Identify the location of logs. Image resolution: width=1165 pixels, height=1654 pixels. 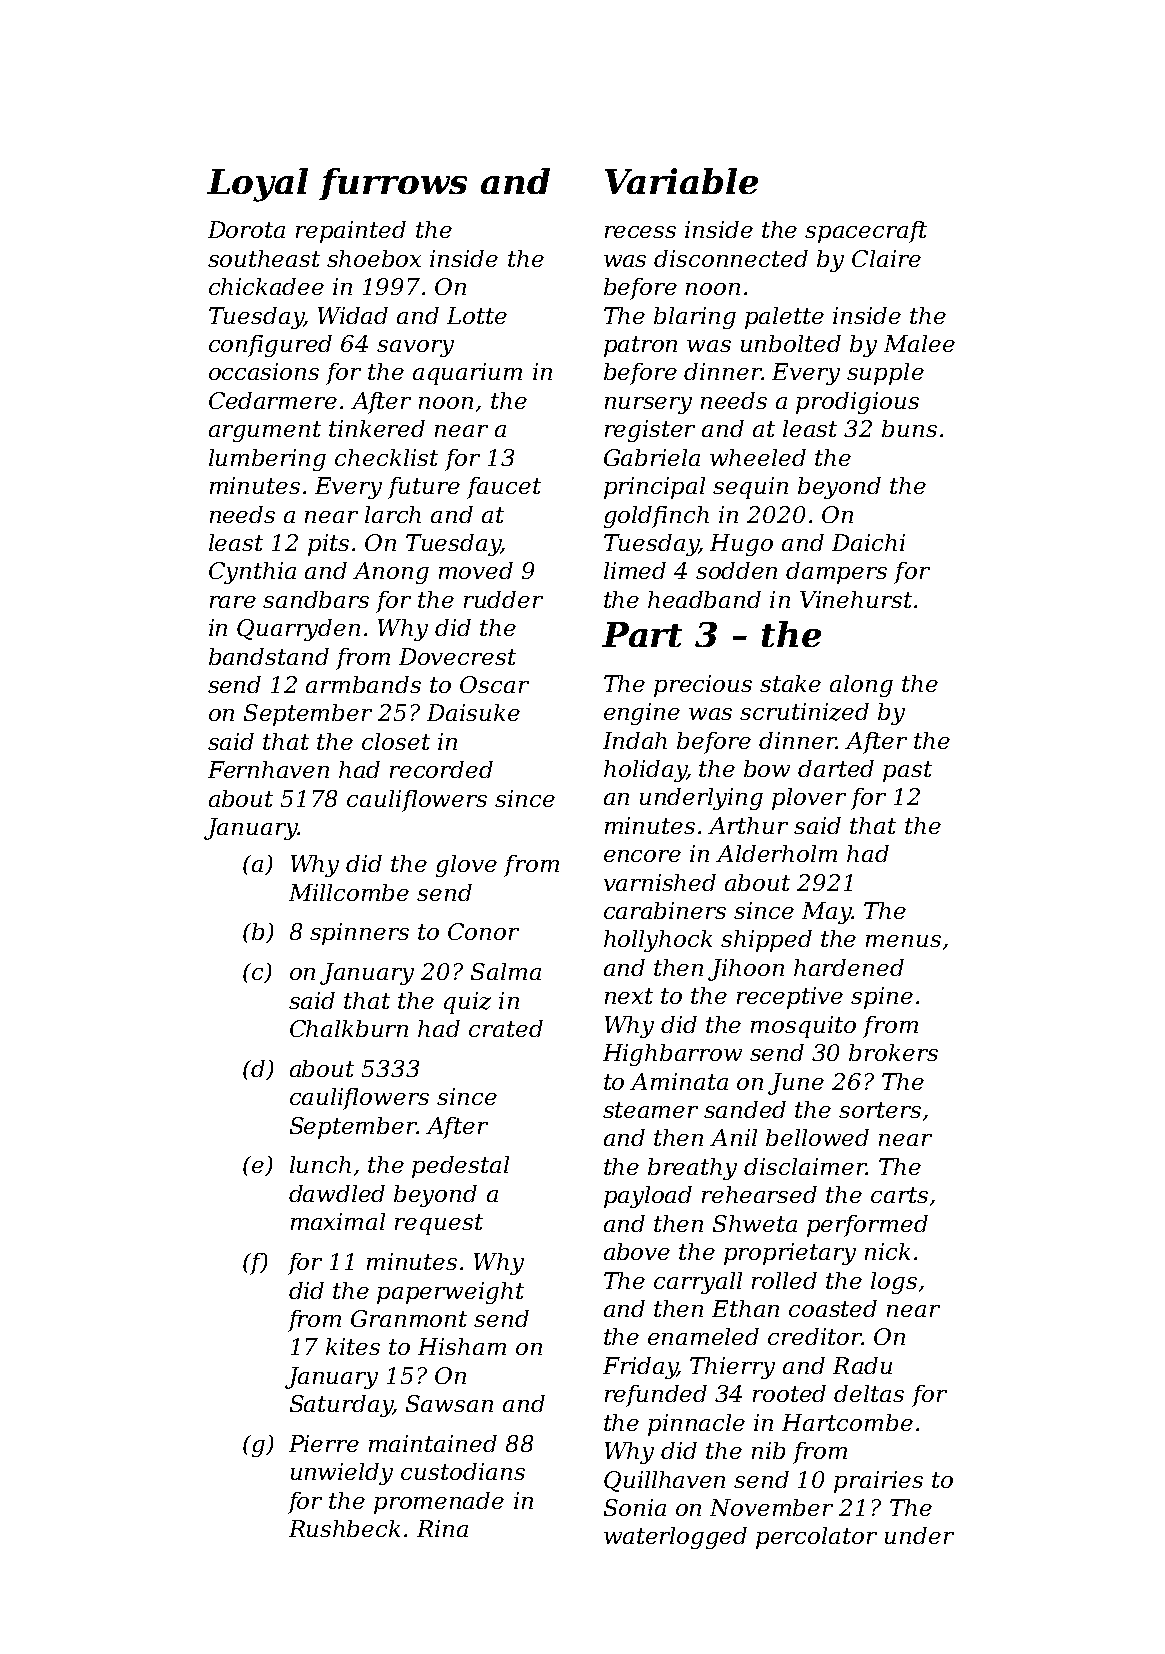
(894, 1283).
